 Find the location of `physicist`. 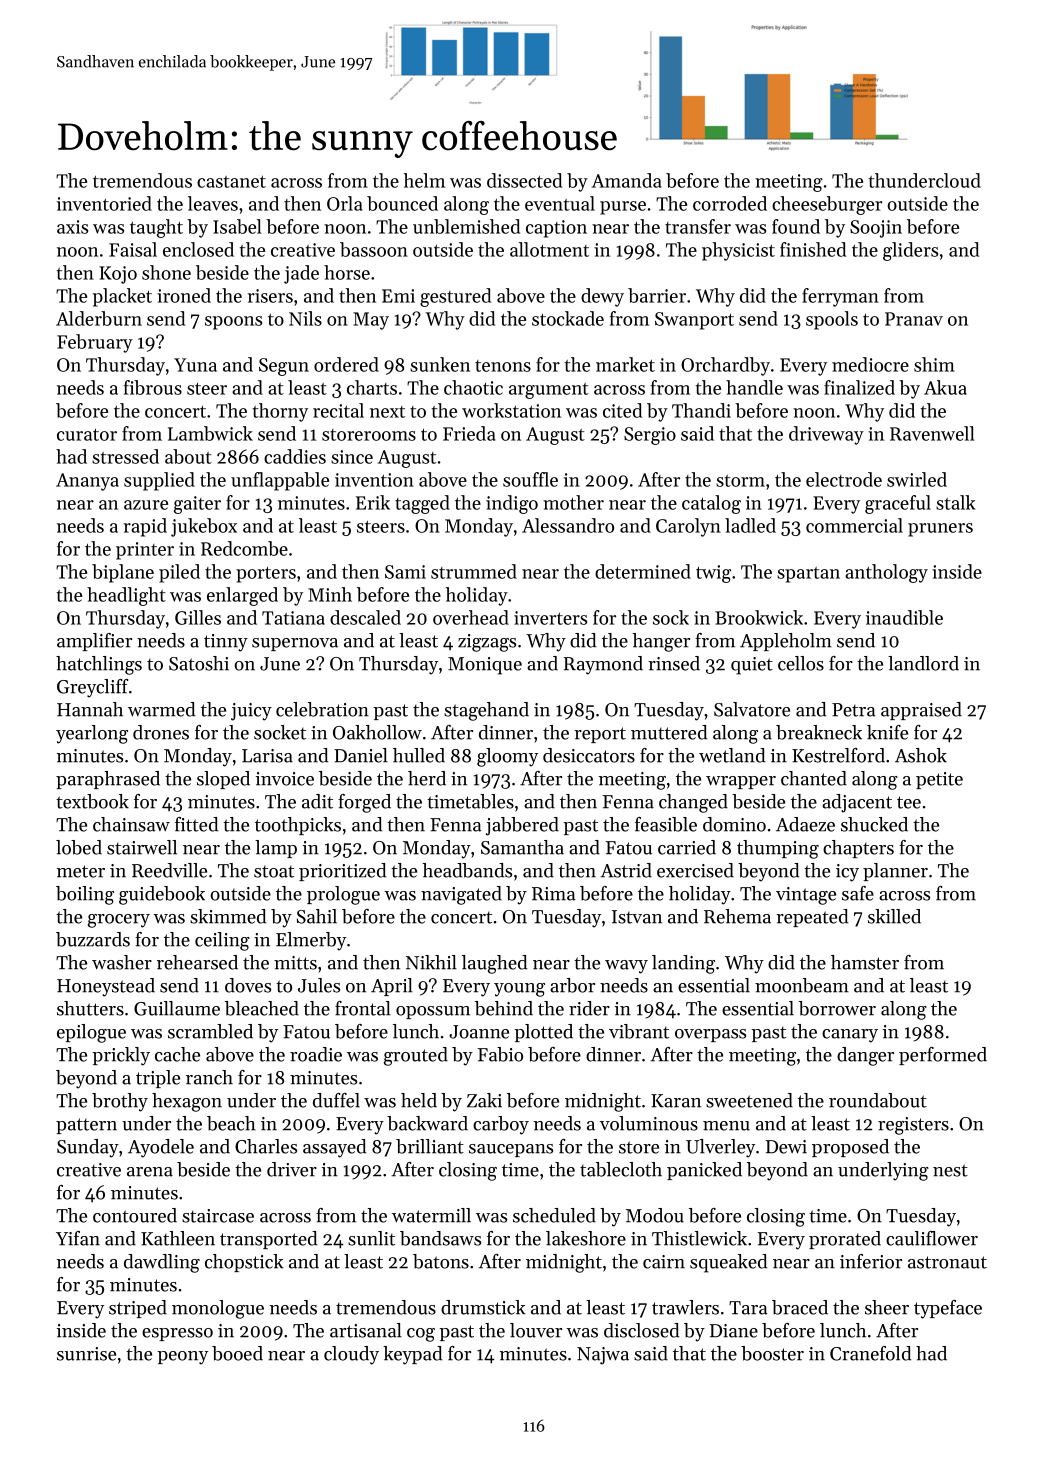

physicist is located at coordinates (738, 251).
